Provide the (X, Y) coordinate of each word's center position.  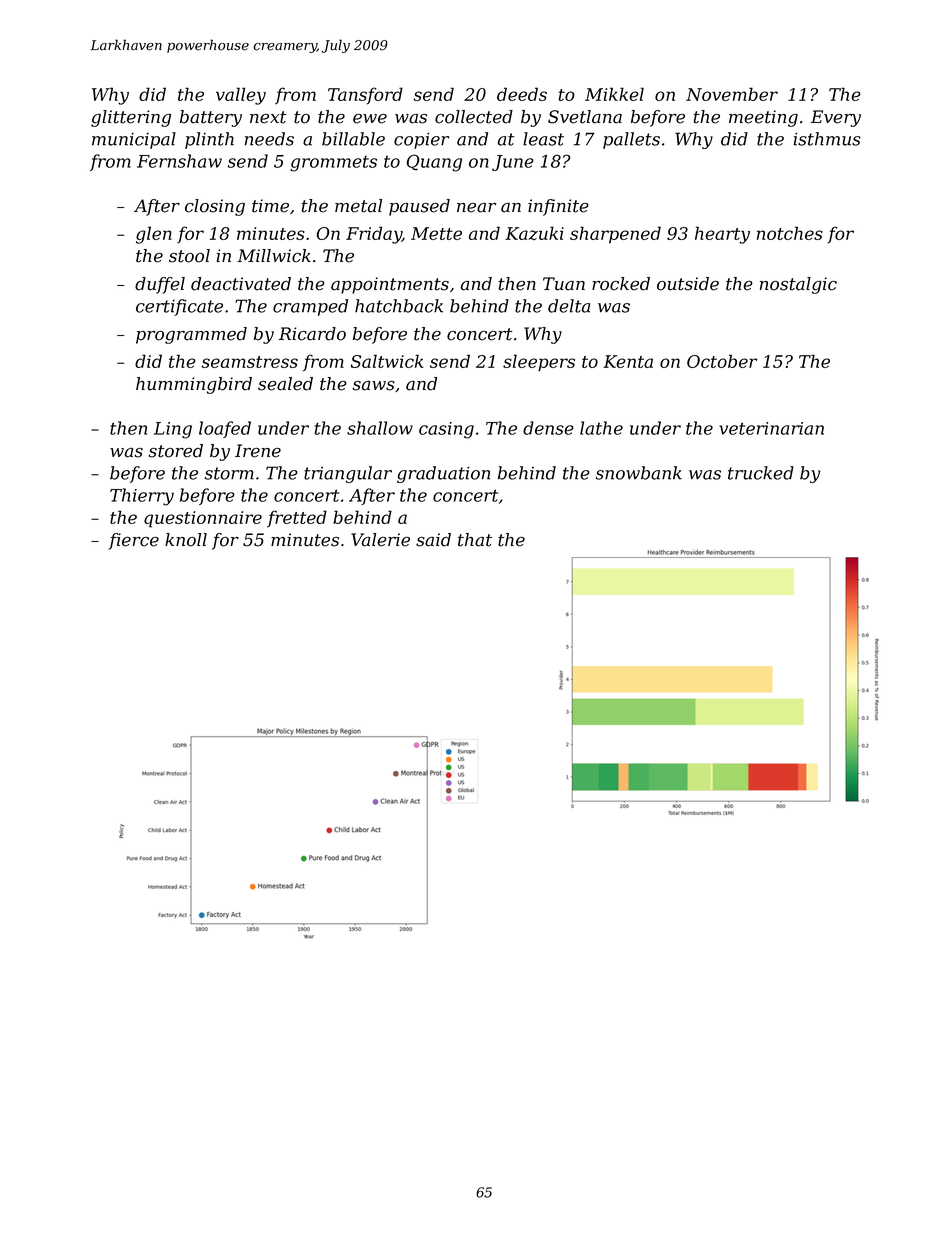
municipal (134, 140)
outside (688, 284)
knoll (186, 540)
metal (358, 206)
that (475, 540)
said (433, 540)
